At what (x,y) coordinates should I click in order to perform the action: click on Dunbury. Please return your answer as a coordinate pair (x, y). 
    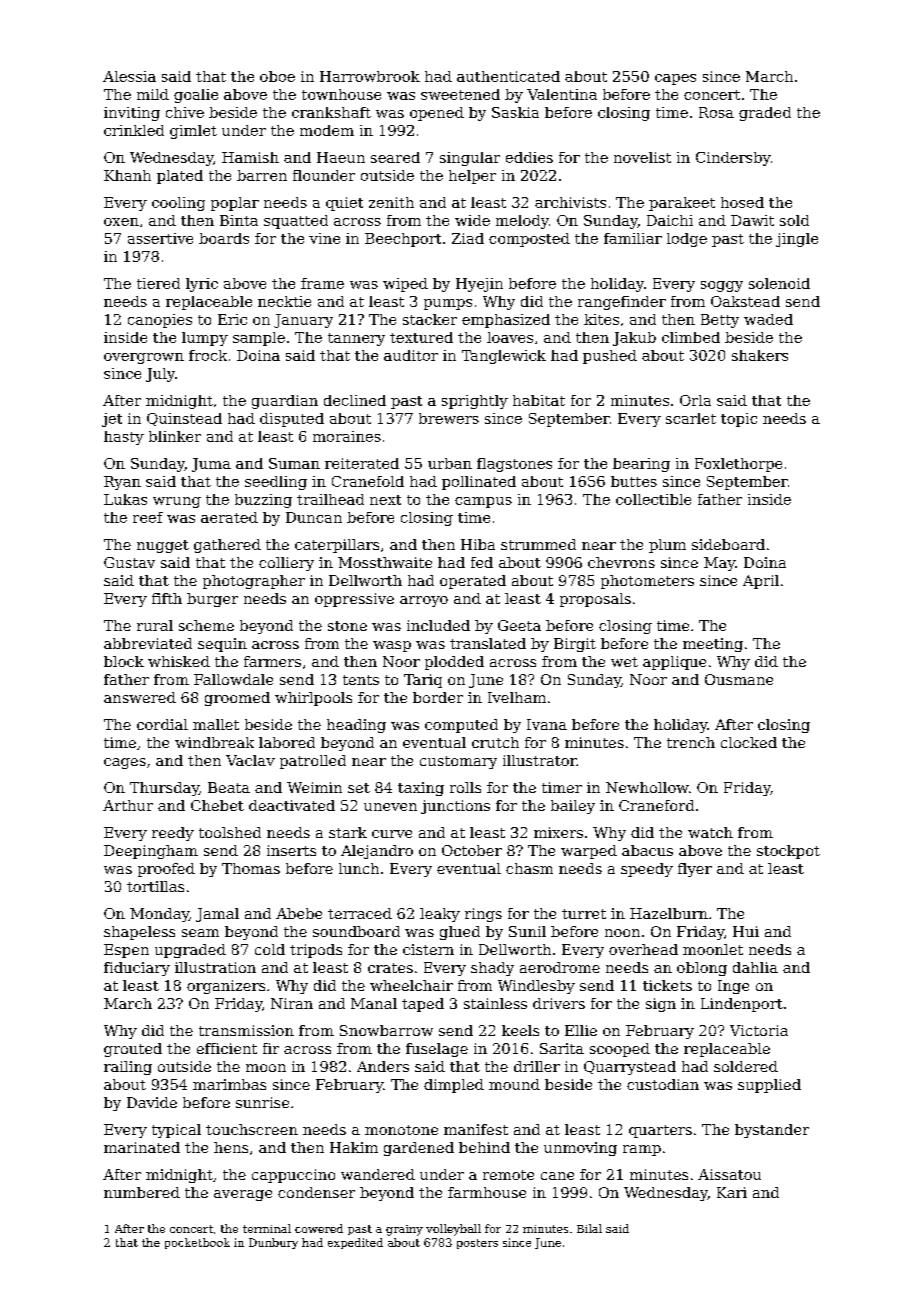
    Looking at the image, I should click on (273, 1243).
